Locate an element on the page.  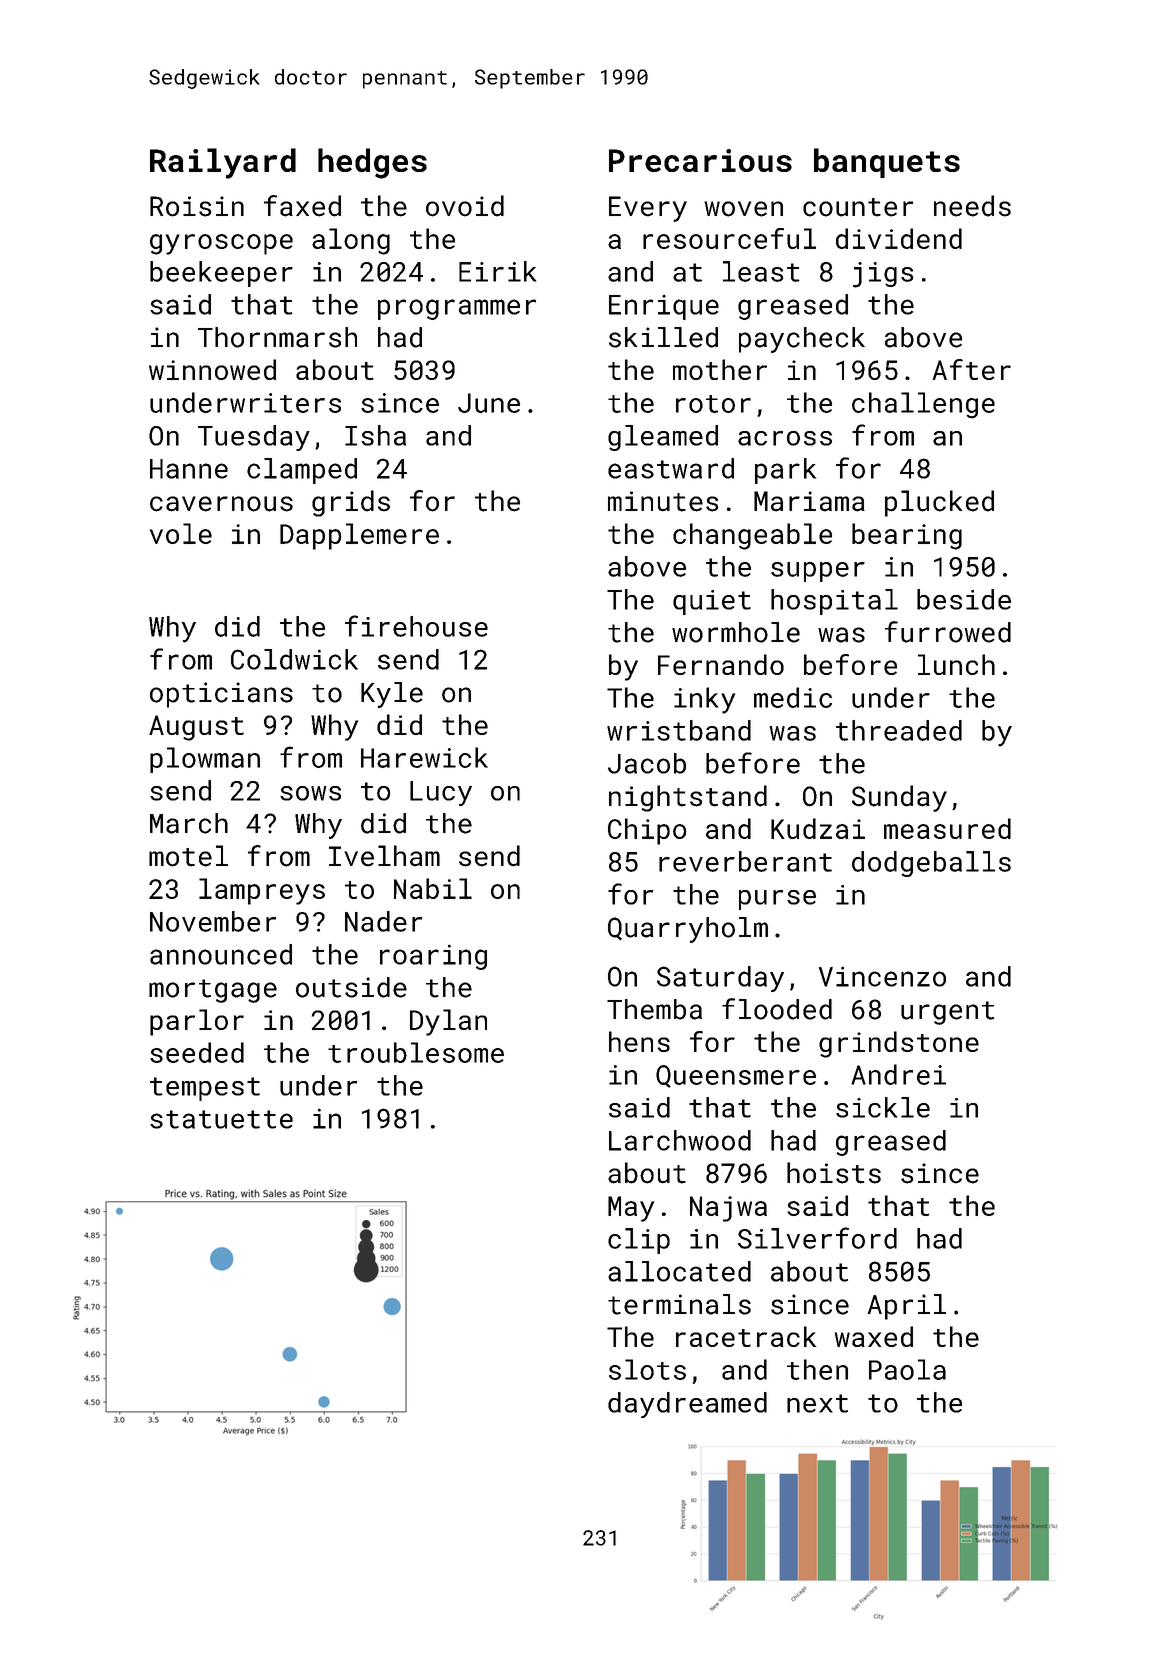
mortgage is located at coordinates (213, 991).
